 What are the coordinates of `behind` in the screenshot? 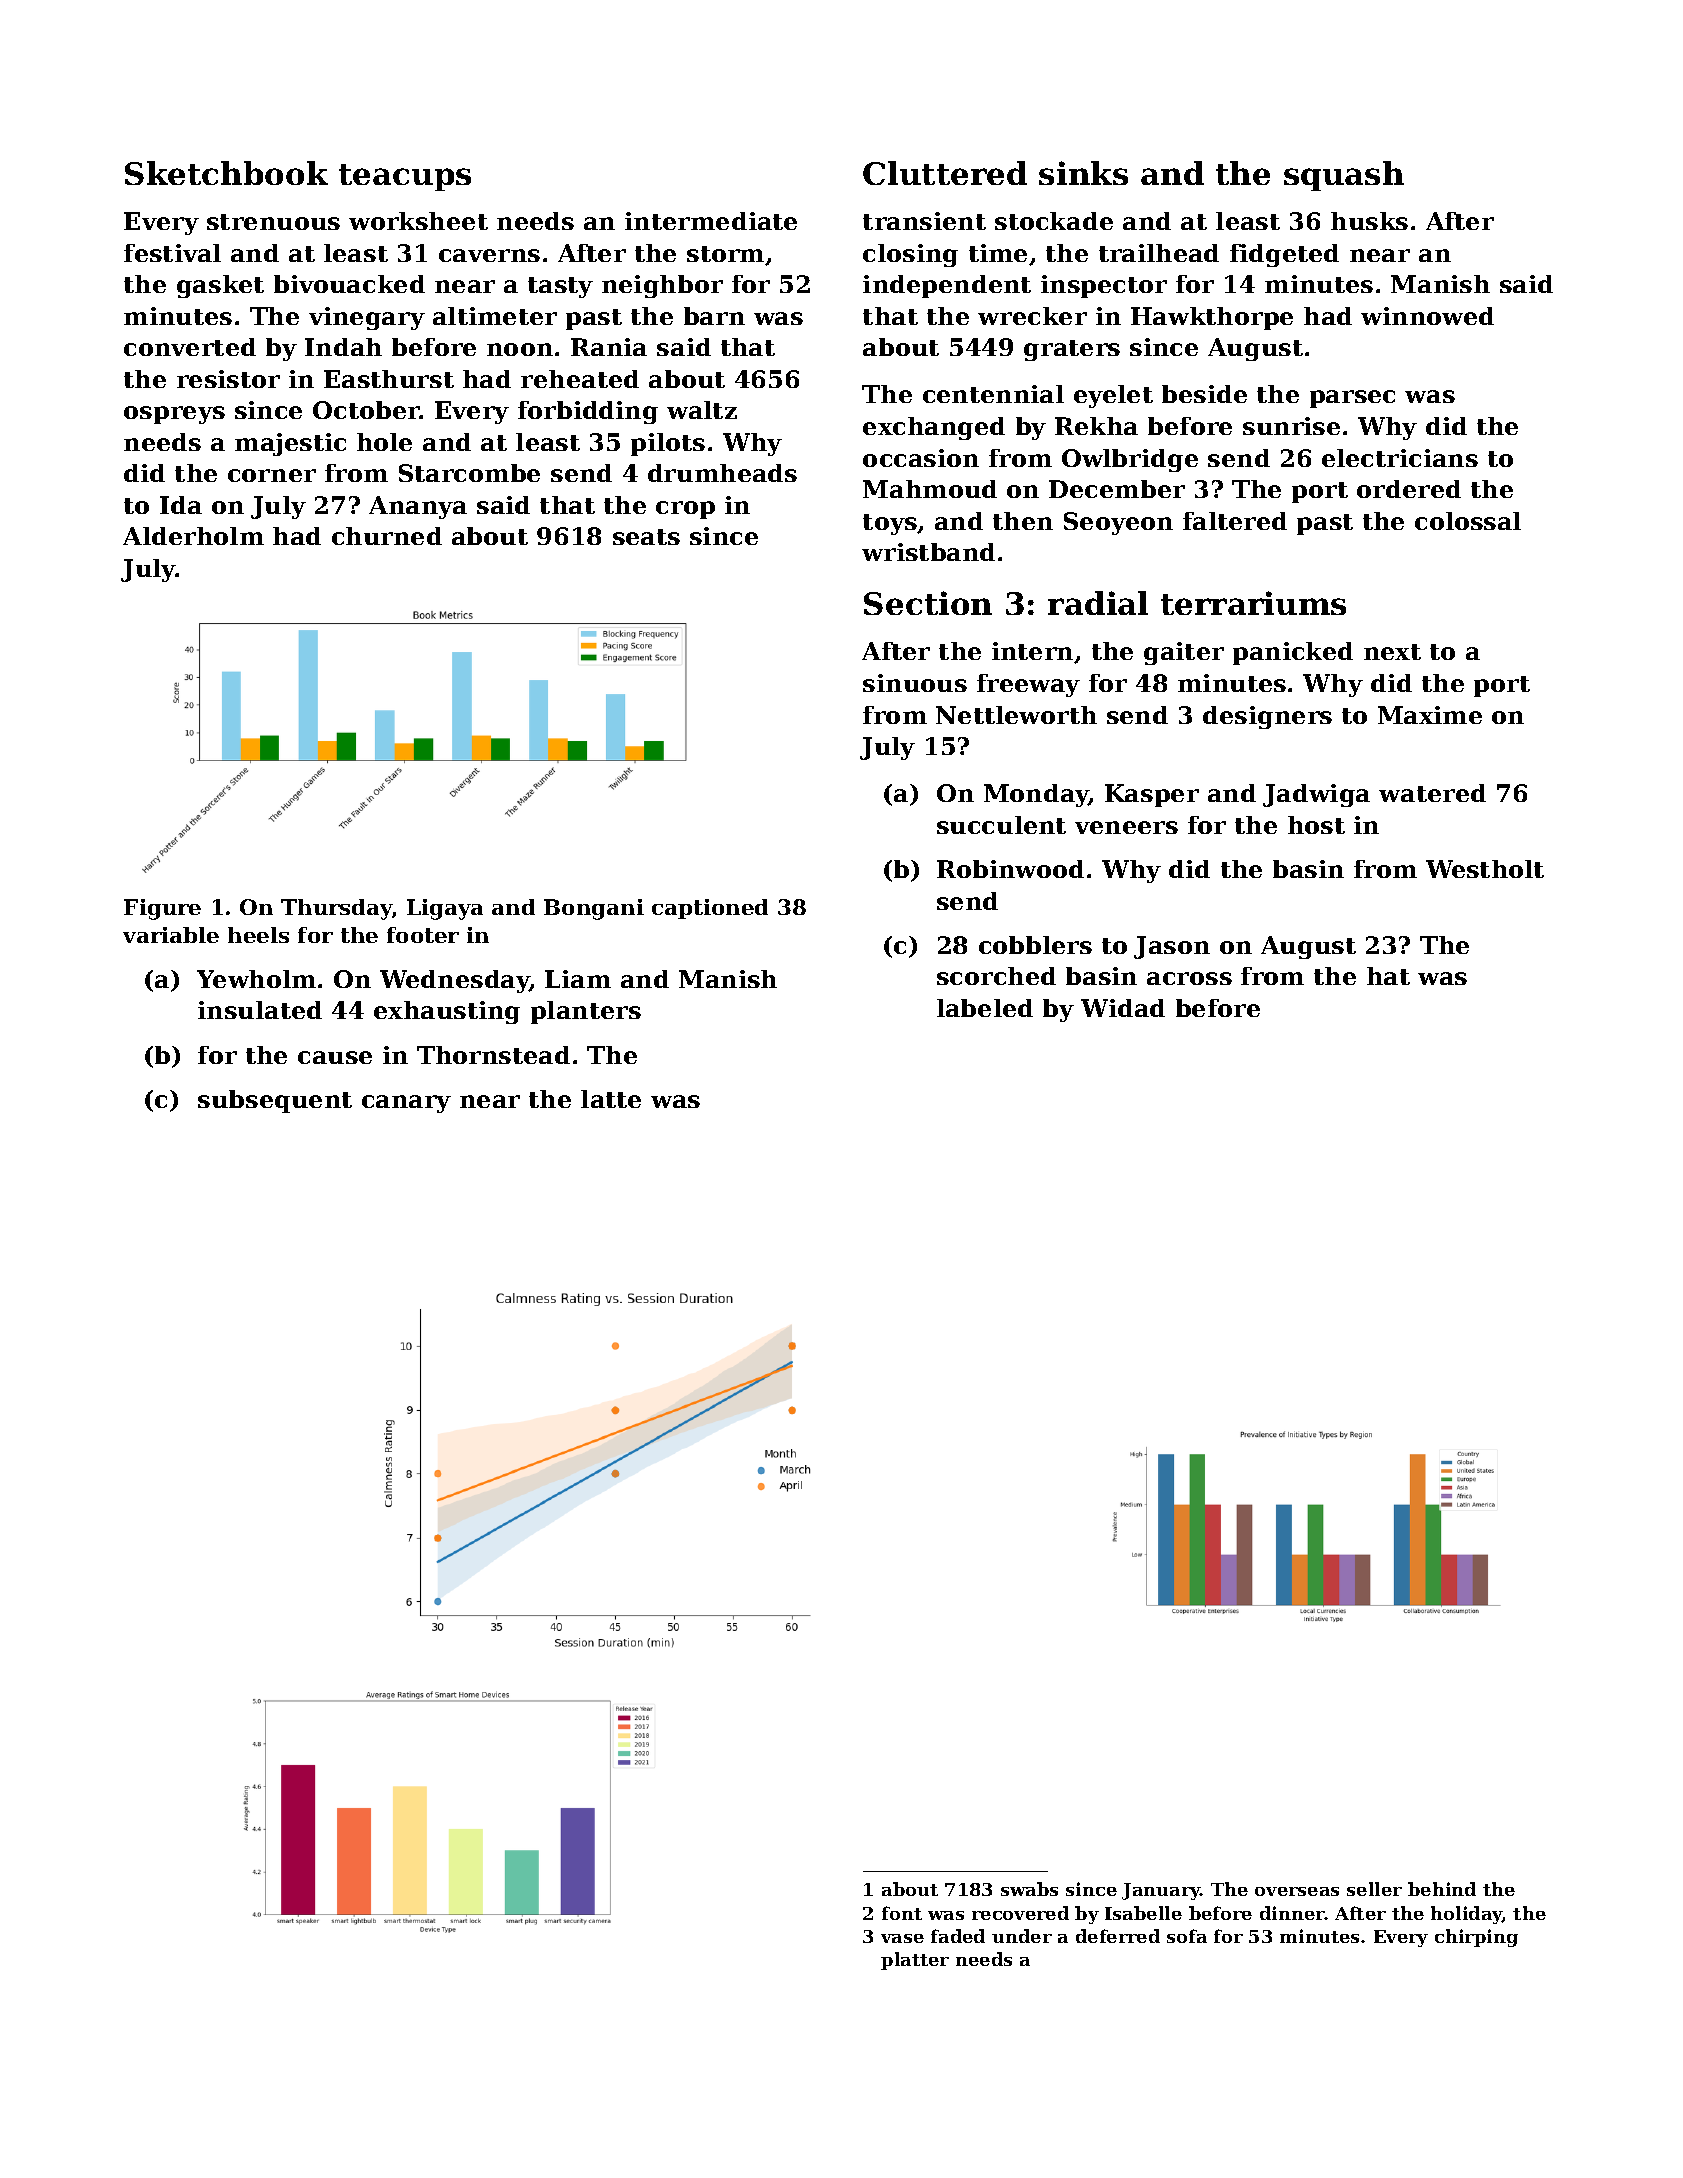 It's located at (1442, 1889).
